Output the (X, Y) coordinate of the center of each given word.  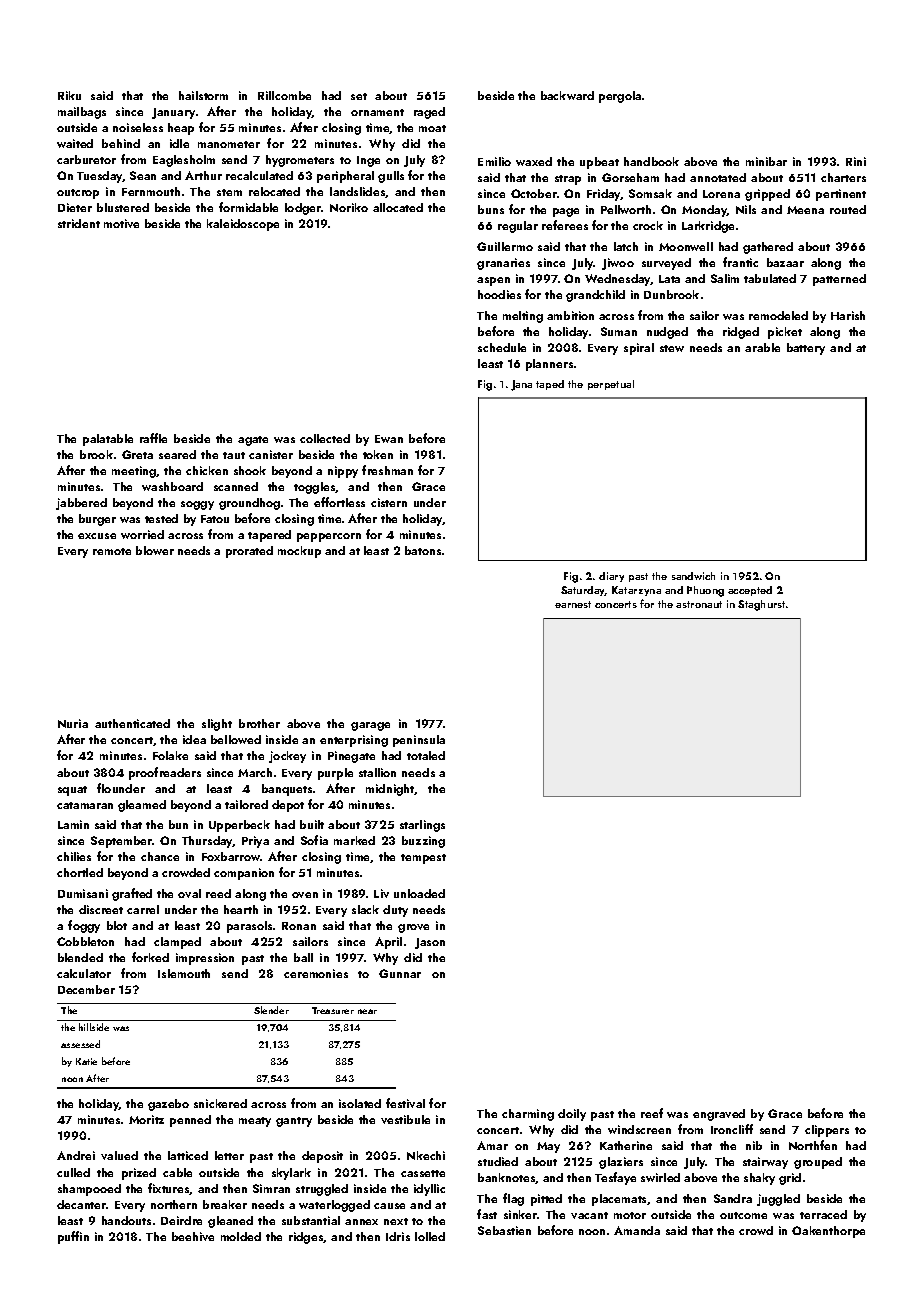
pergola (620, 97)
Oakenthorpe (828, 1232)
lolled (430, 1236)
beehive (193, 1236)
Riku (69, 95)
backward (567, 95)
